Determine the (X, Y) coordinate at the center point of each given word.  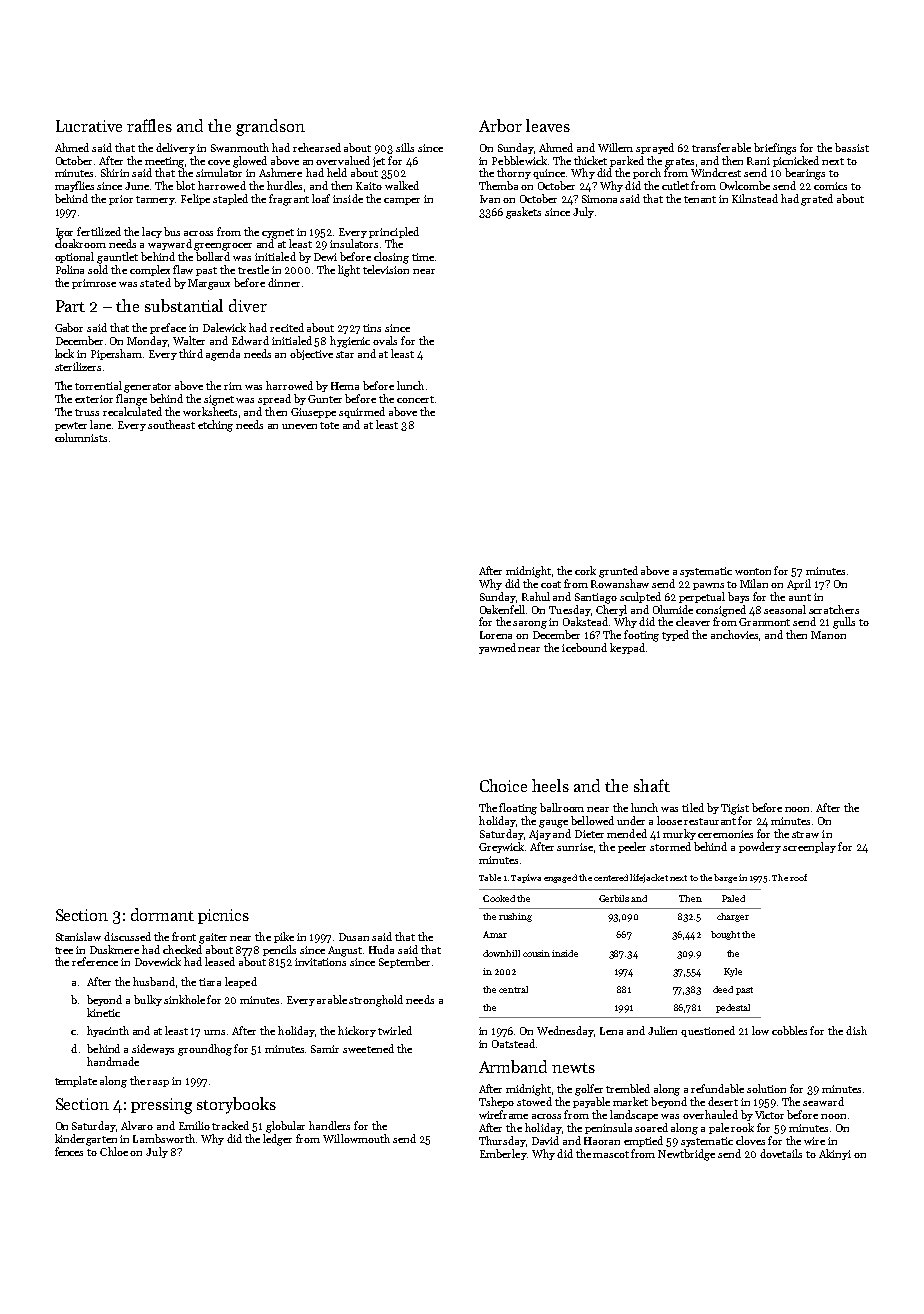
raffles (149, 125)
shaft (652, 785)
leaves (548, 125)
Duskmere (114, 949)
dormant (162, 914)
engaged (560, 878)
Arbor (500, 125)
